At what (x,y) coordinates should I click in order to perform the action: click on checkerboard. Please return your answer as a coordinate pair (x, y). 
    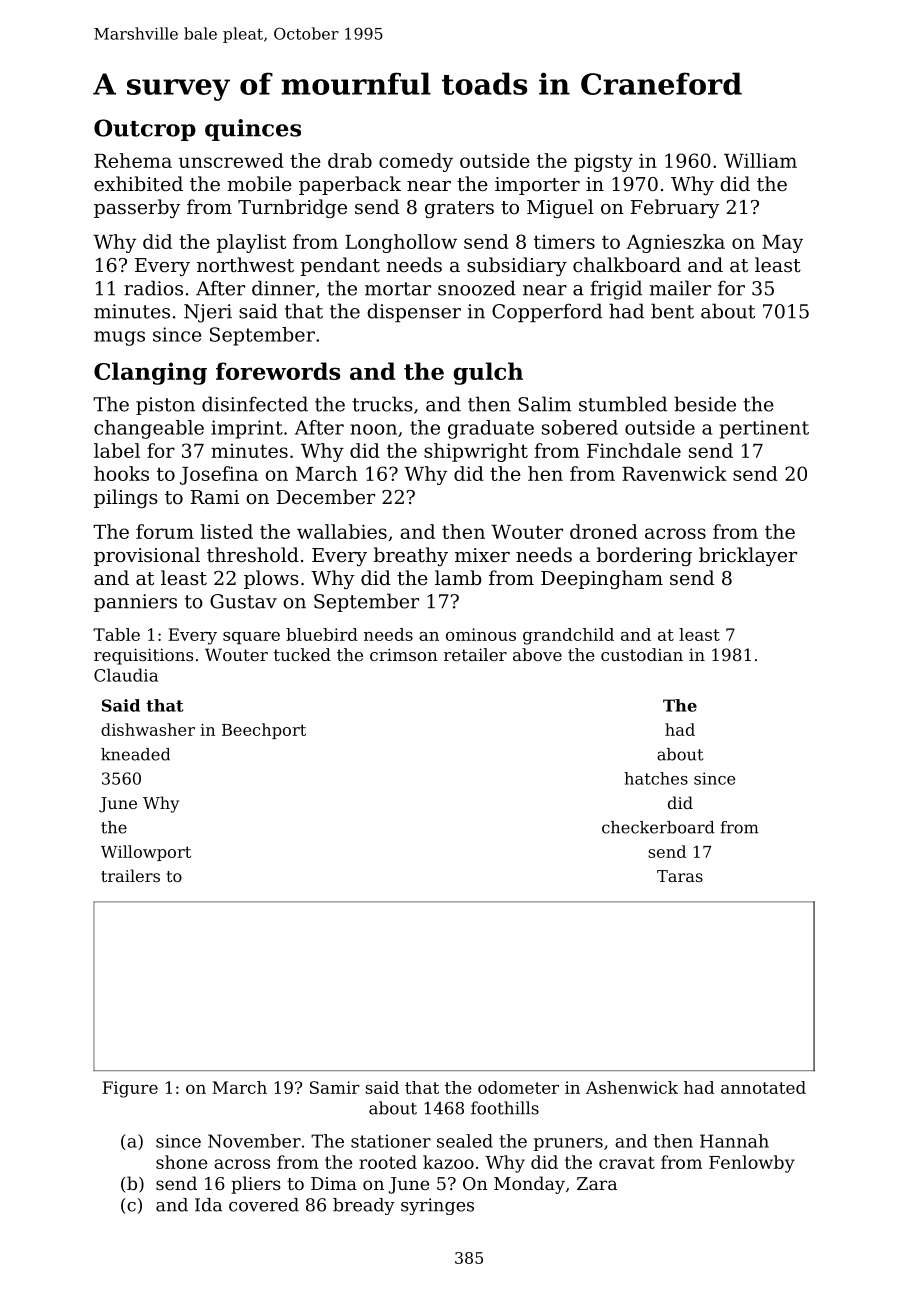
    Looking at the image, I should click on (658, 827).
